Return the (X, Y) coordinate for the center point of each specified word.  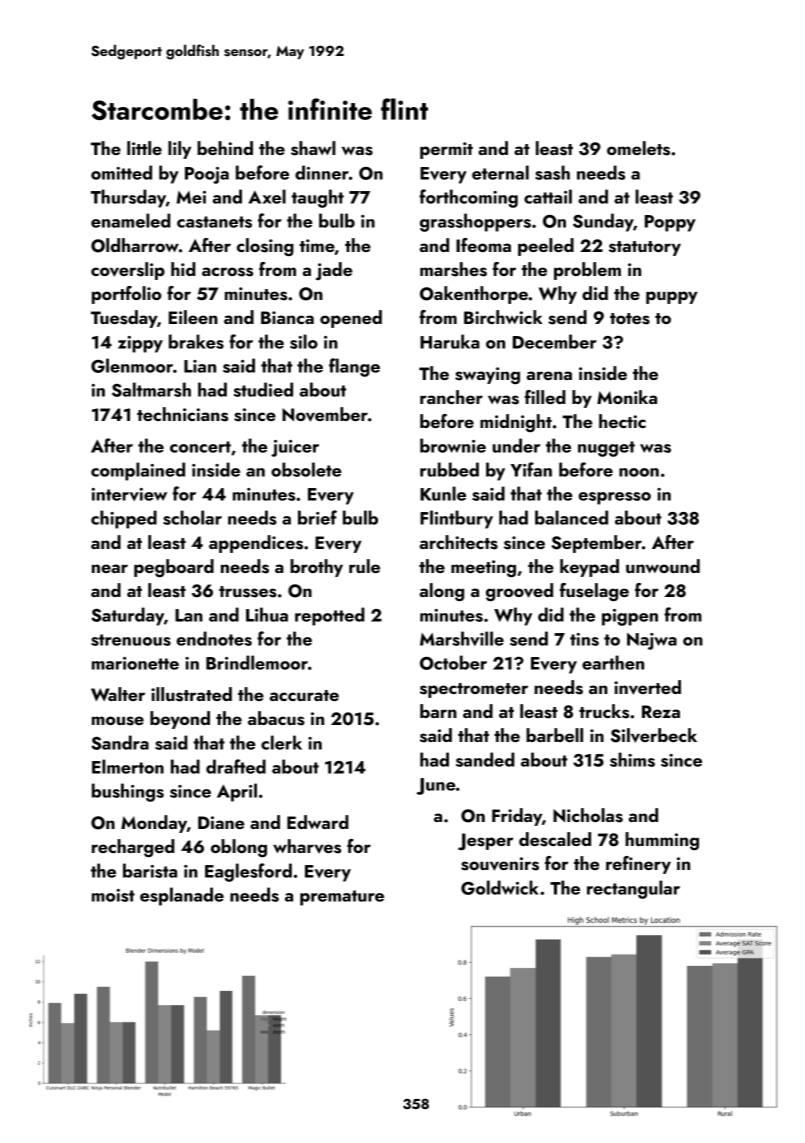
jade (334, 271)
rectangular (633, 889)
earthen (613, 662)
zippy (140, 344)
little (144, 148)
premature (342, 898)
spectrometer (474, 690)
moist (113, 895)
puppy (672, 297)
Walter (118, 694)
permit (446, 150)
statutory (645, 248)
